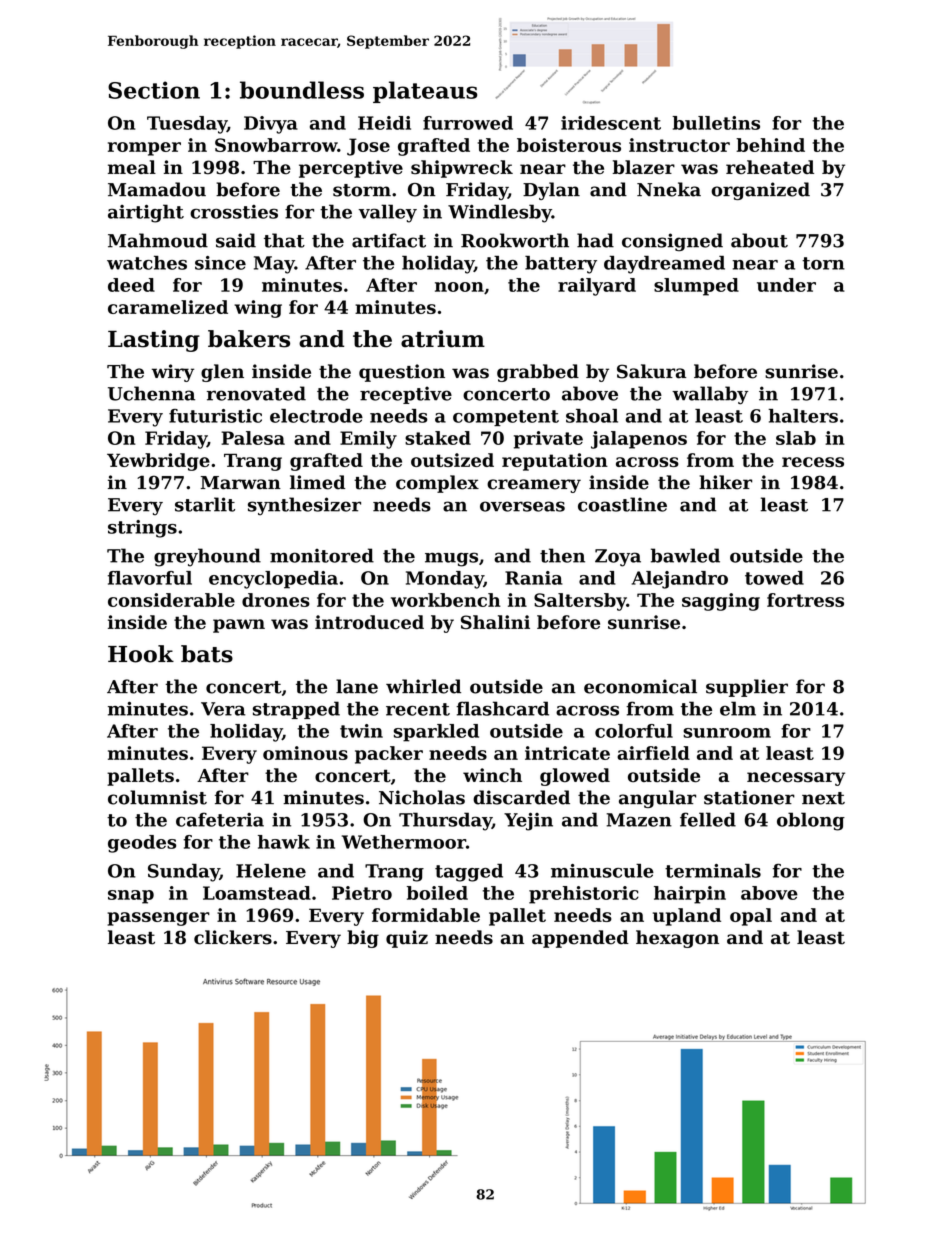  What do you see at coordinates (151, 393) in the page?
I see `Uchenna` at bounding box center [151, 393].
